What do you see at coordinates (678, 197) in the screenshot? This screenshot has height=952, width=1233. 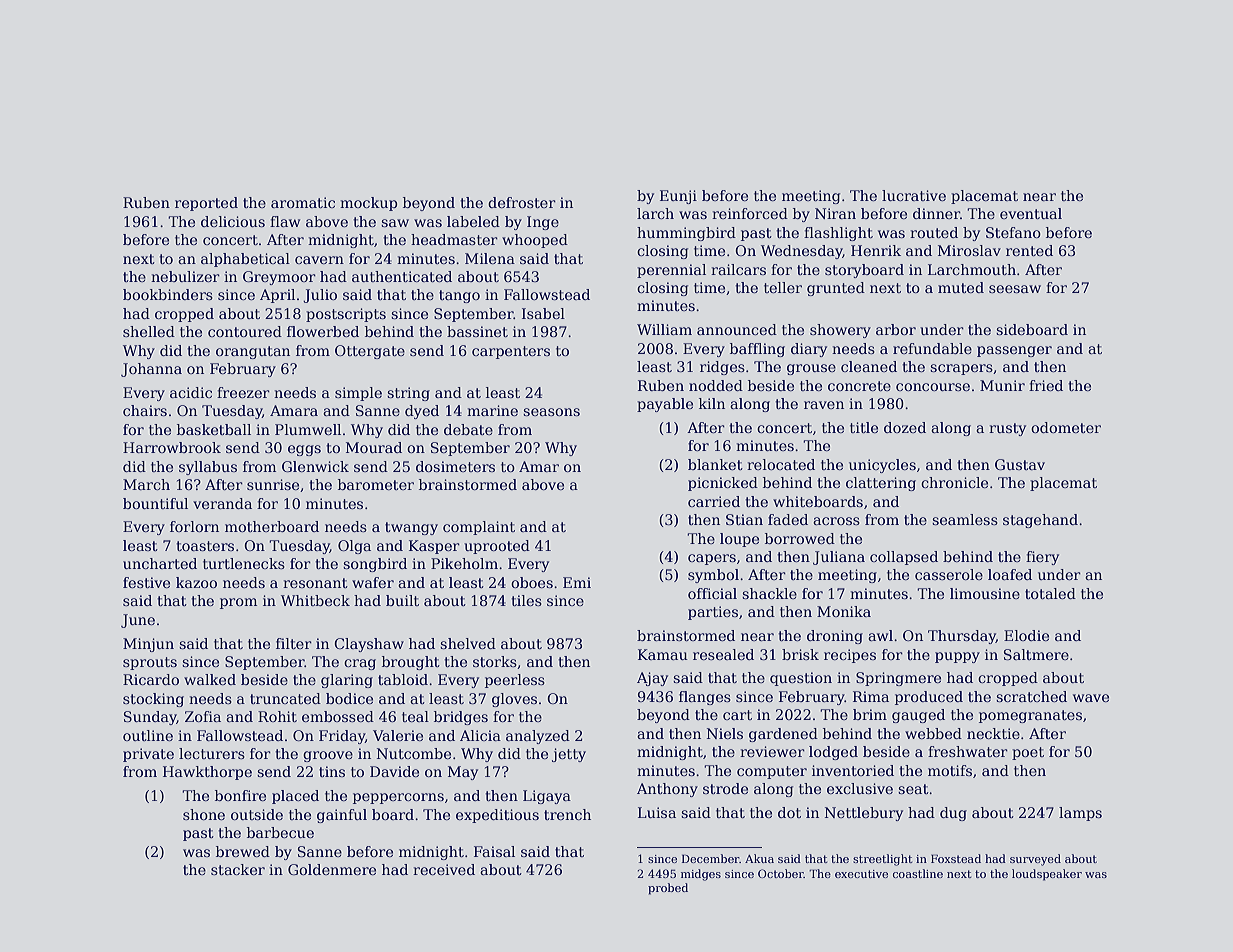 I see `Eunji` at bounding box center [678, 197].
